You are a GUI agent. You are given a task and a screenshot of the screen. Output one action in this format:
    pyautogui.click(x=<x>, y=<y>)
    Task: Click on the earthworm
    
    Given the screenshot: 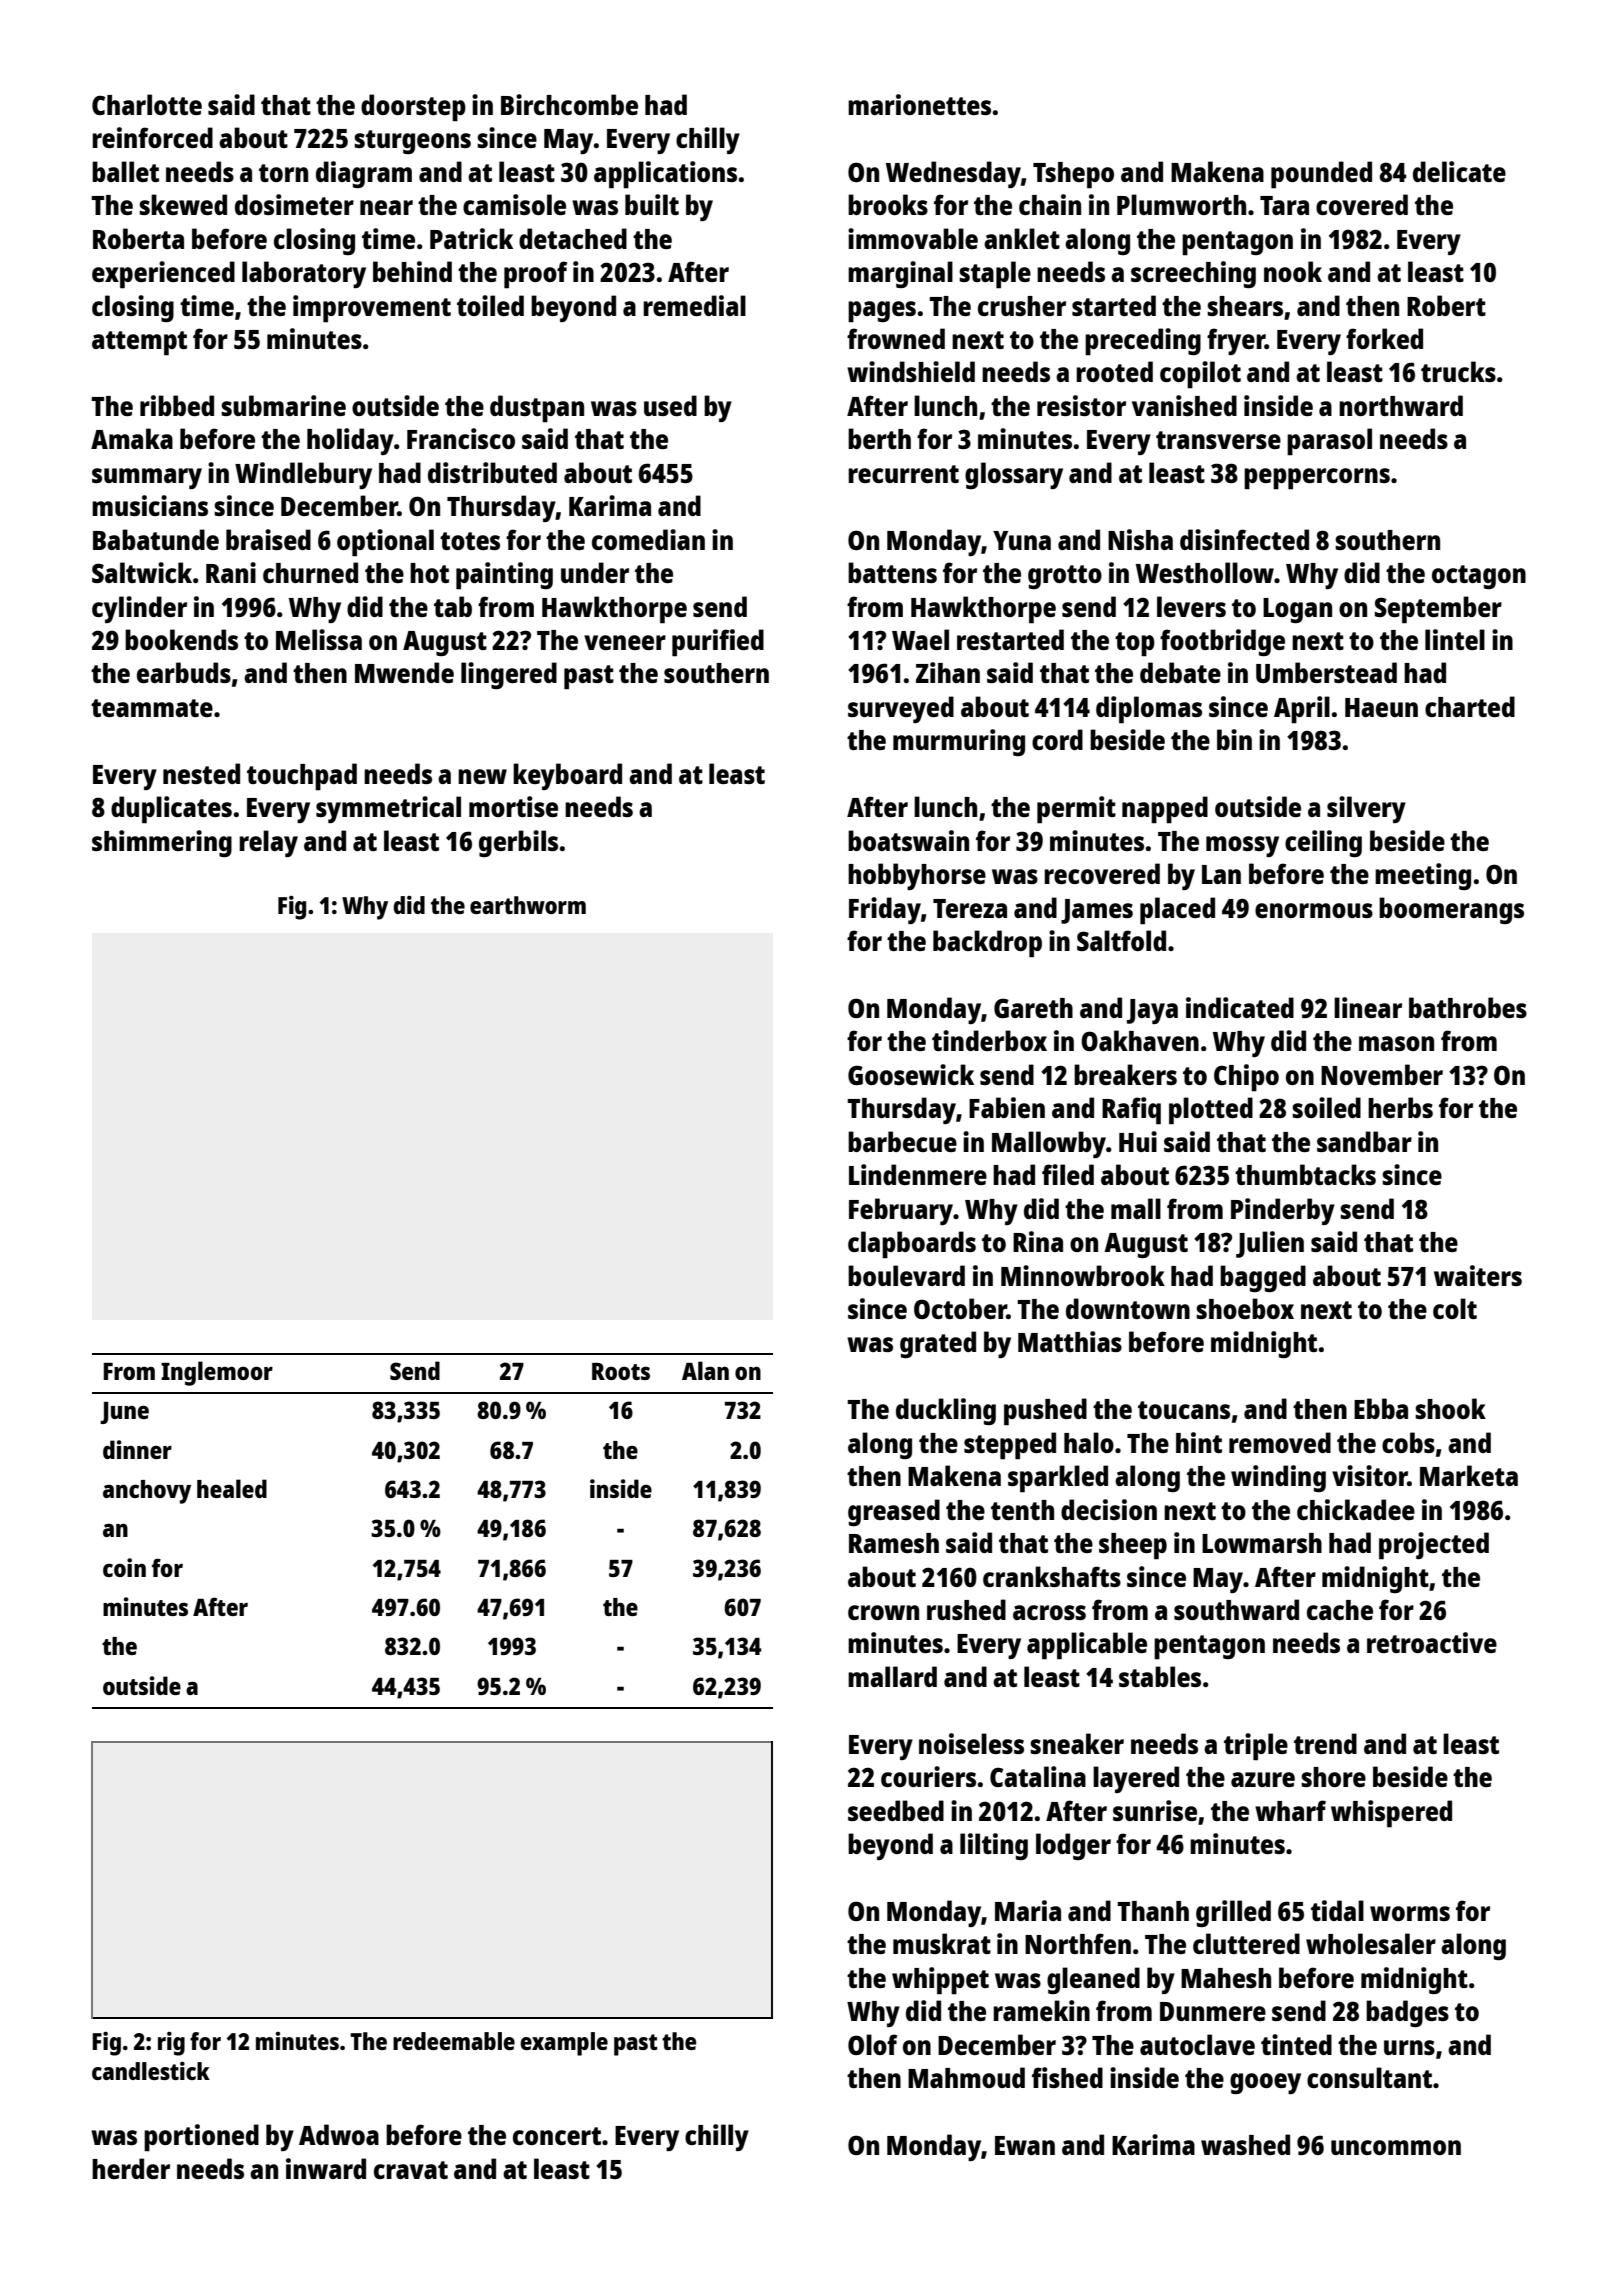 What is the action you would take?
    pyautogui.click(x=528, y=905)
